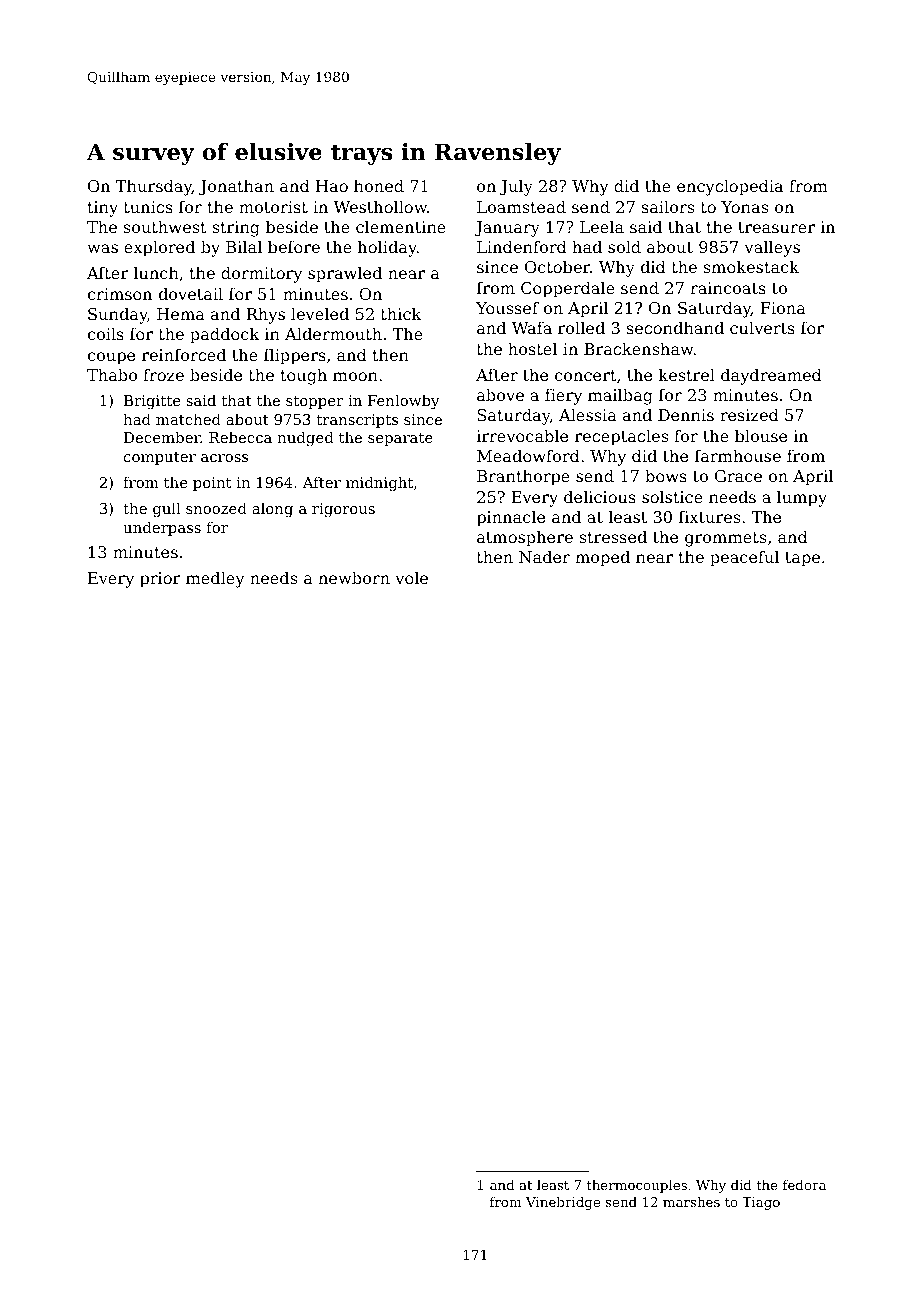 The image size is (924, 1314). I want to click on along, so click(272, 510).
